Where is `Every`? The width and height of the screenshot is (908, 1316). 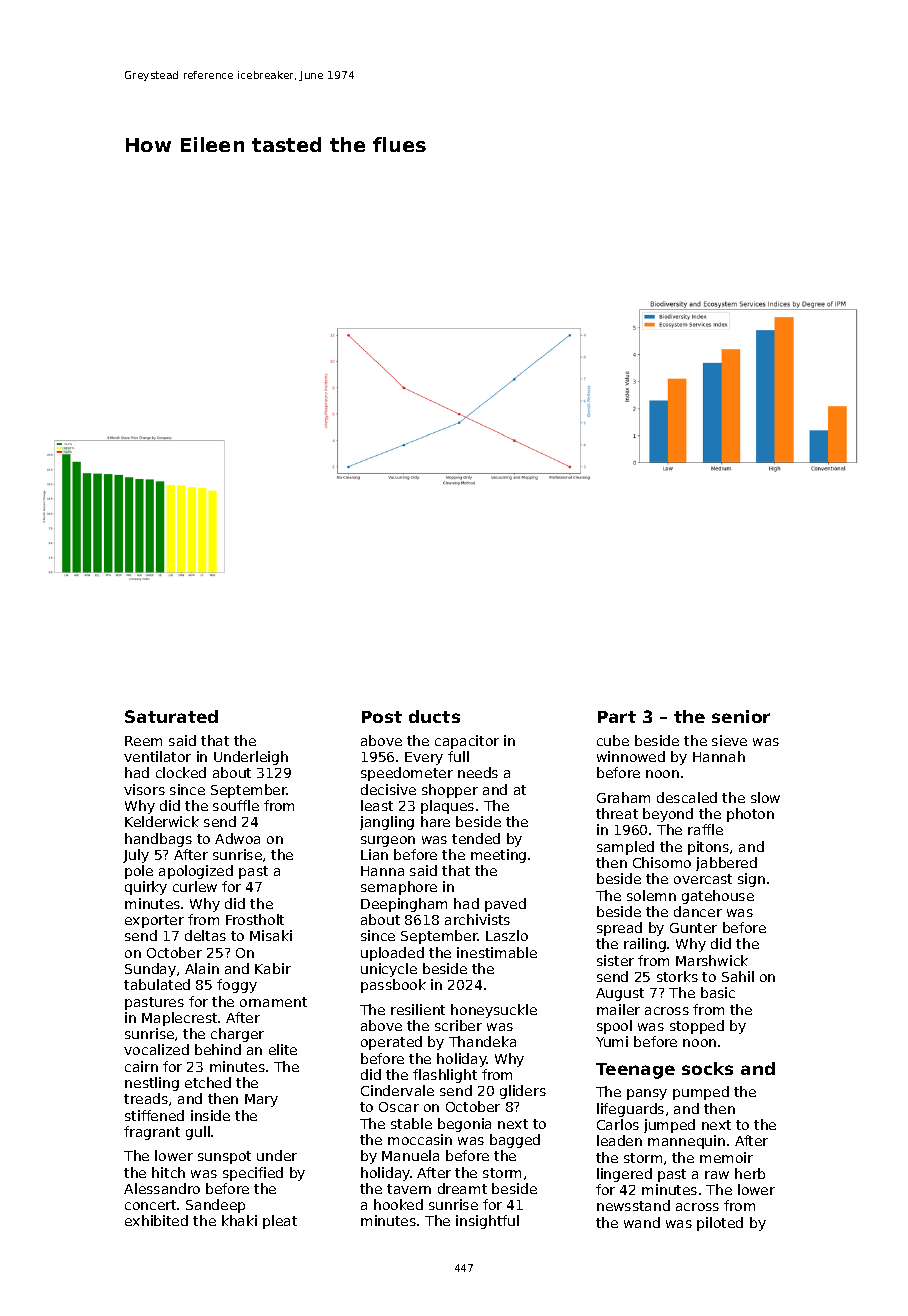
Every is located at coordinates (424, 758).
